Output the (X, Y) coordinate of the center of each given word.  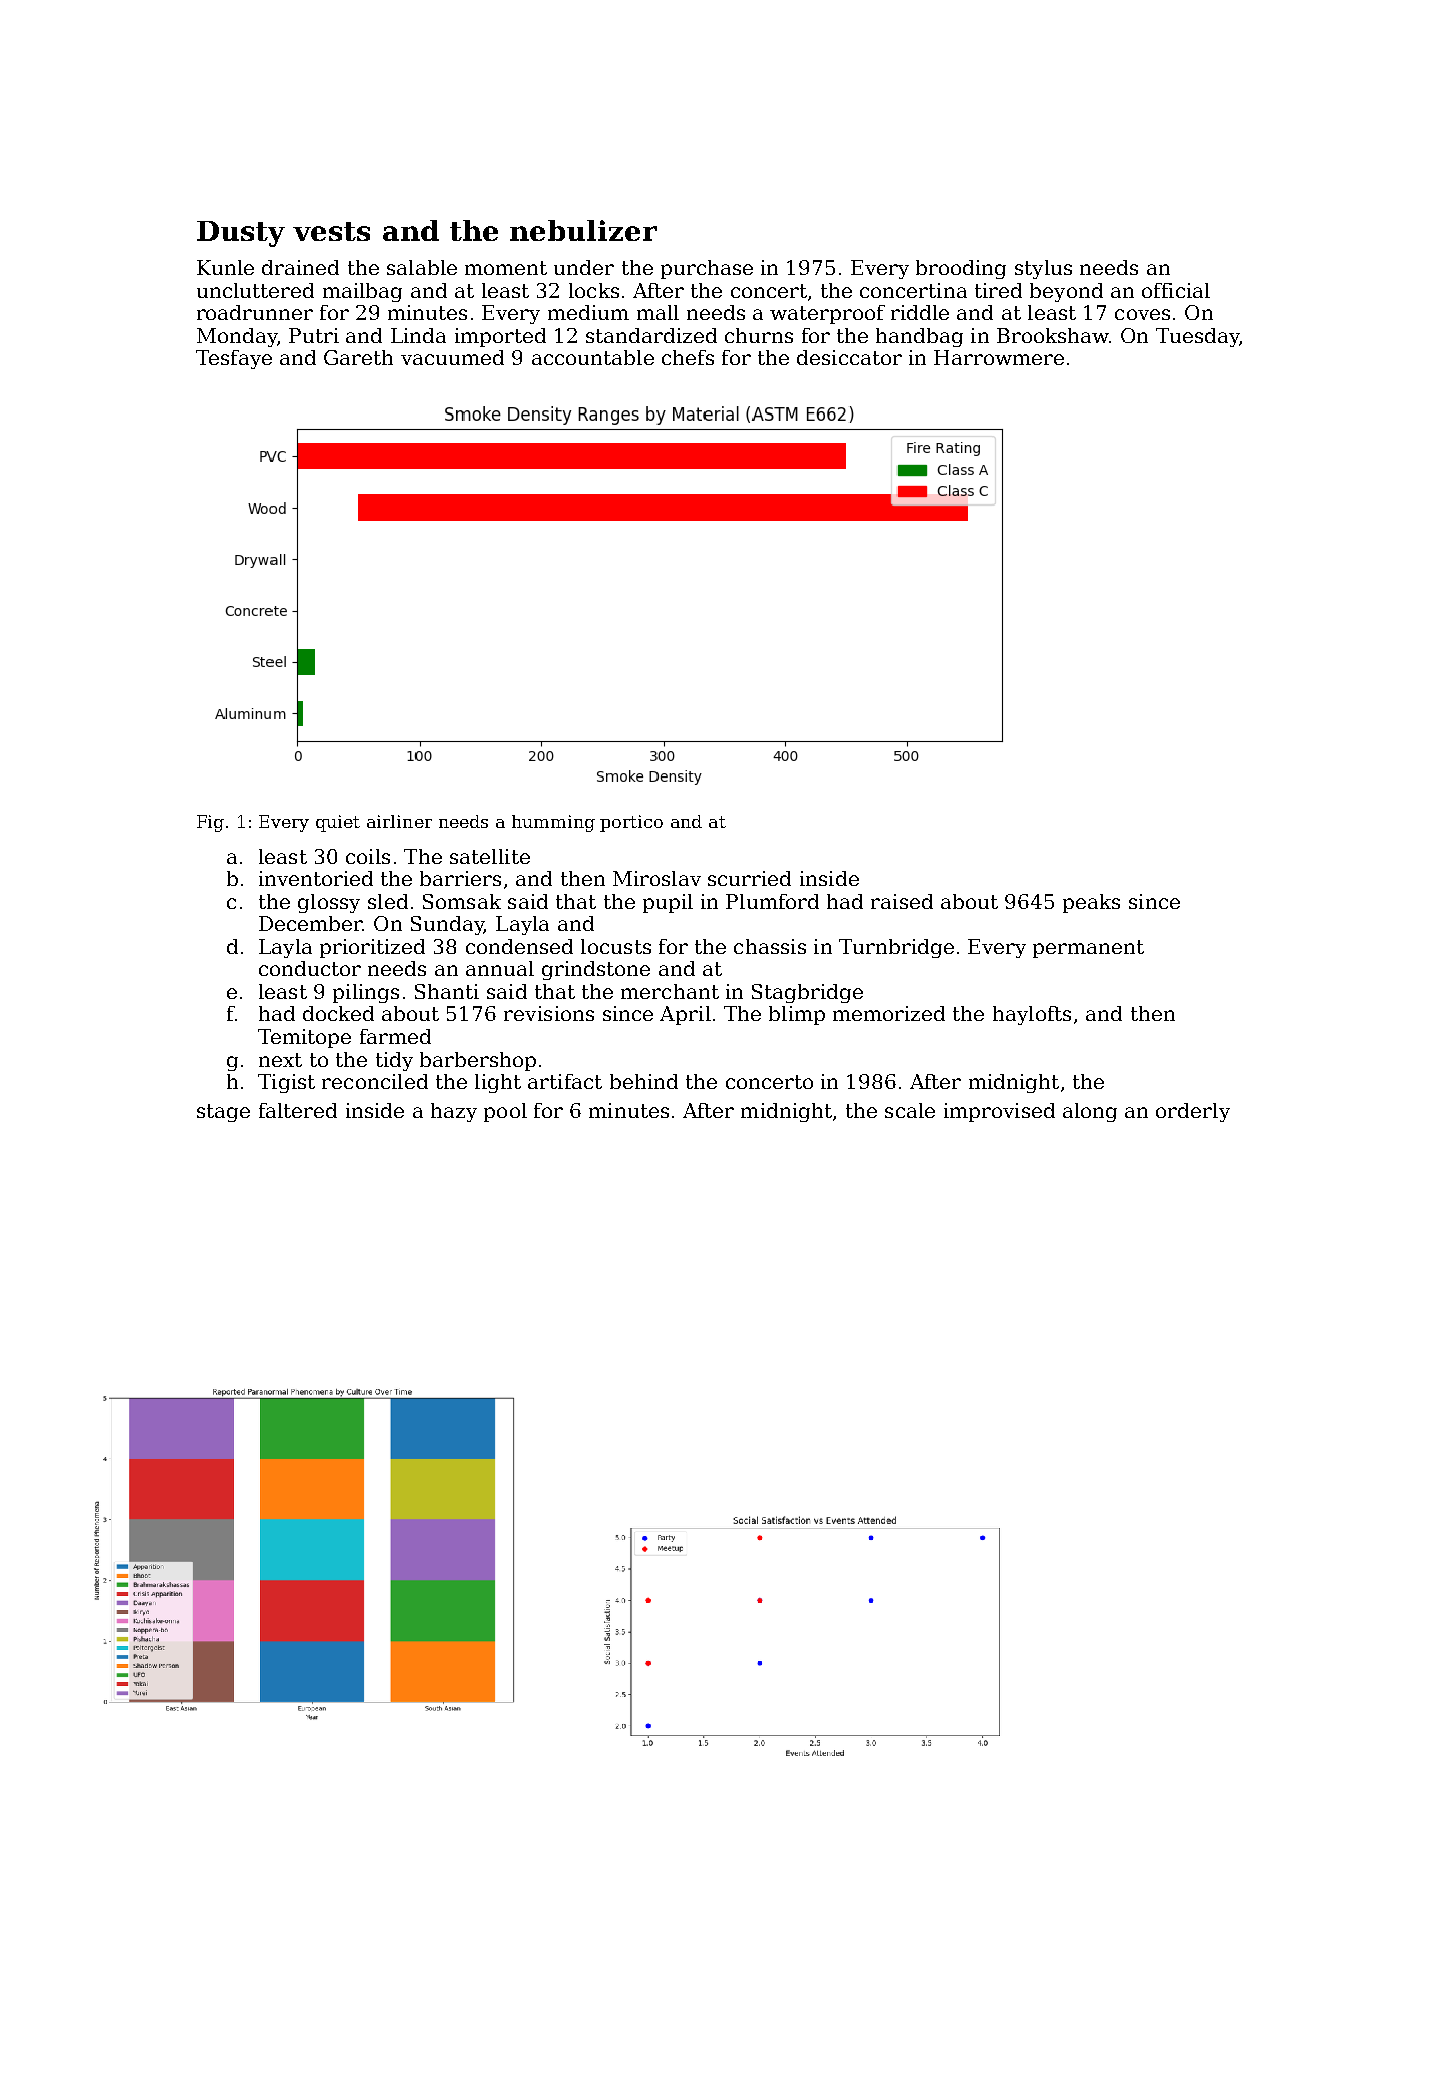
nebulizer (583, 230)
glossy (329, 903)
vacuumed (452, 357)
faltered (298, 1110)
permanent (1088, 949)
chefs (688, 357)
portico (631, 823)
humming (553, 823)
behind (644, 1081)
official (1176, 290)
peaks (1091, 903)
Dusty (241, 234)
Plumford (772, 901)
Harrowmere (999, 357)
